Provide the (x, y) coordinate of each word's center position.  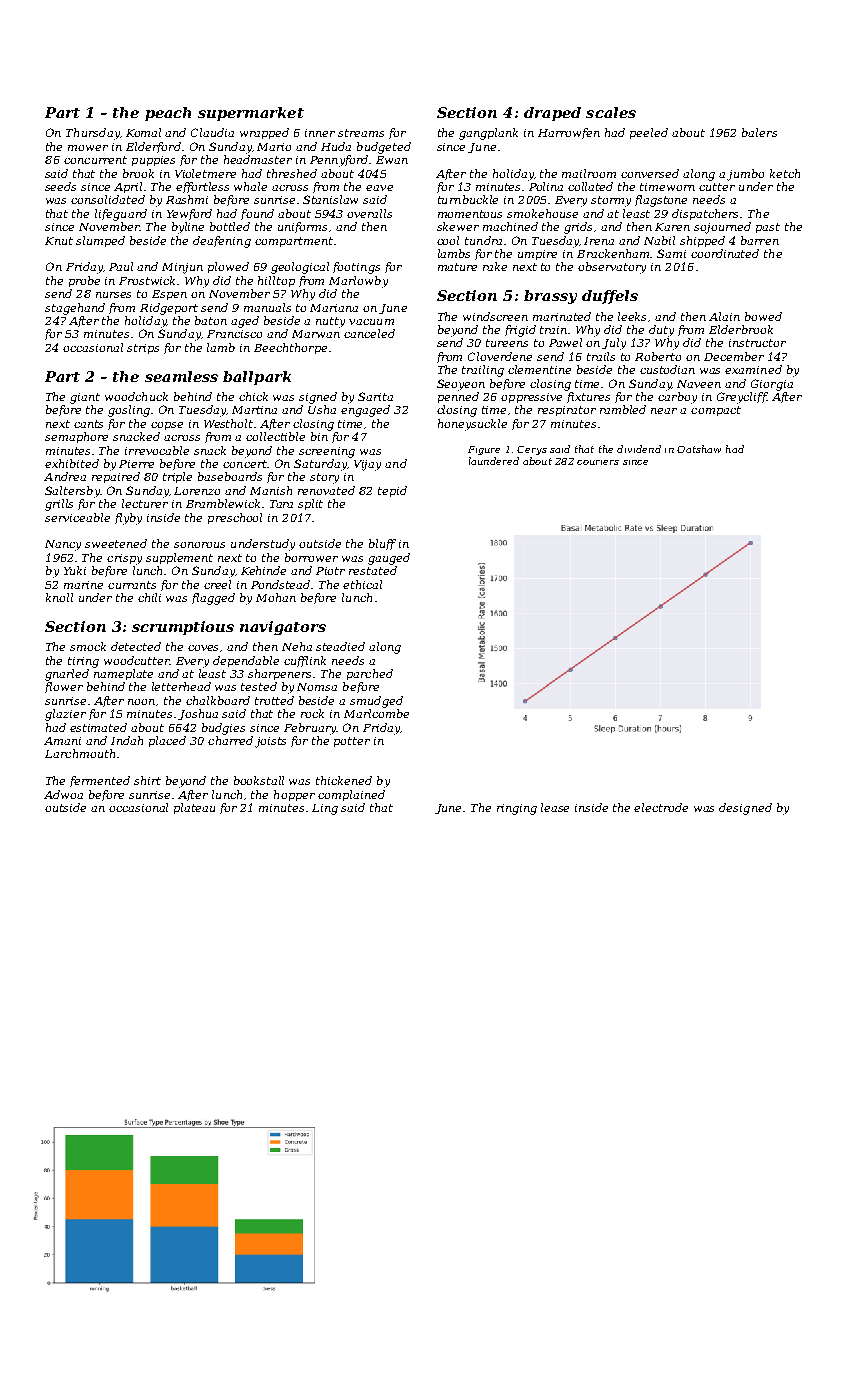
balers (759, 132)
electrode (661, 807)
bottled (230, 226)
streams (361, 133)
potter (352, 742)
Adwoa (63, 794)
